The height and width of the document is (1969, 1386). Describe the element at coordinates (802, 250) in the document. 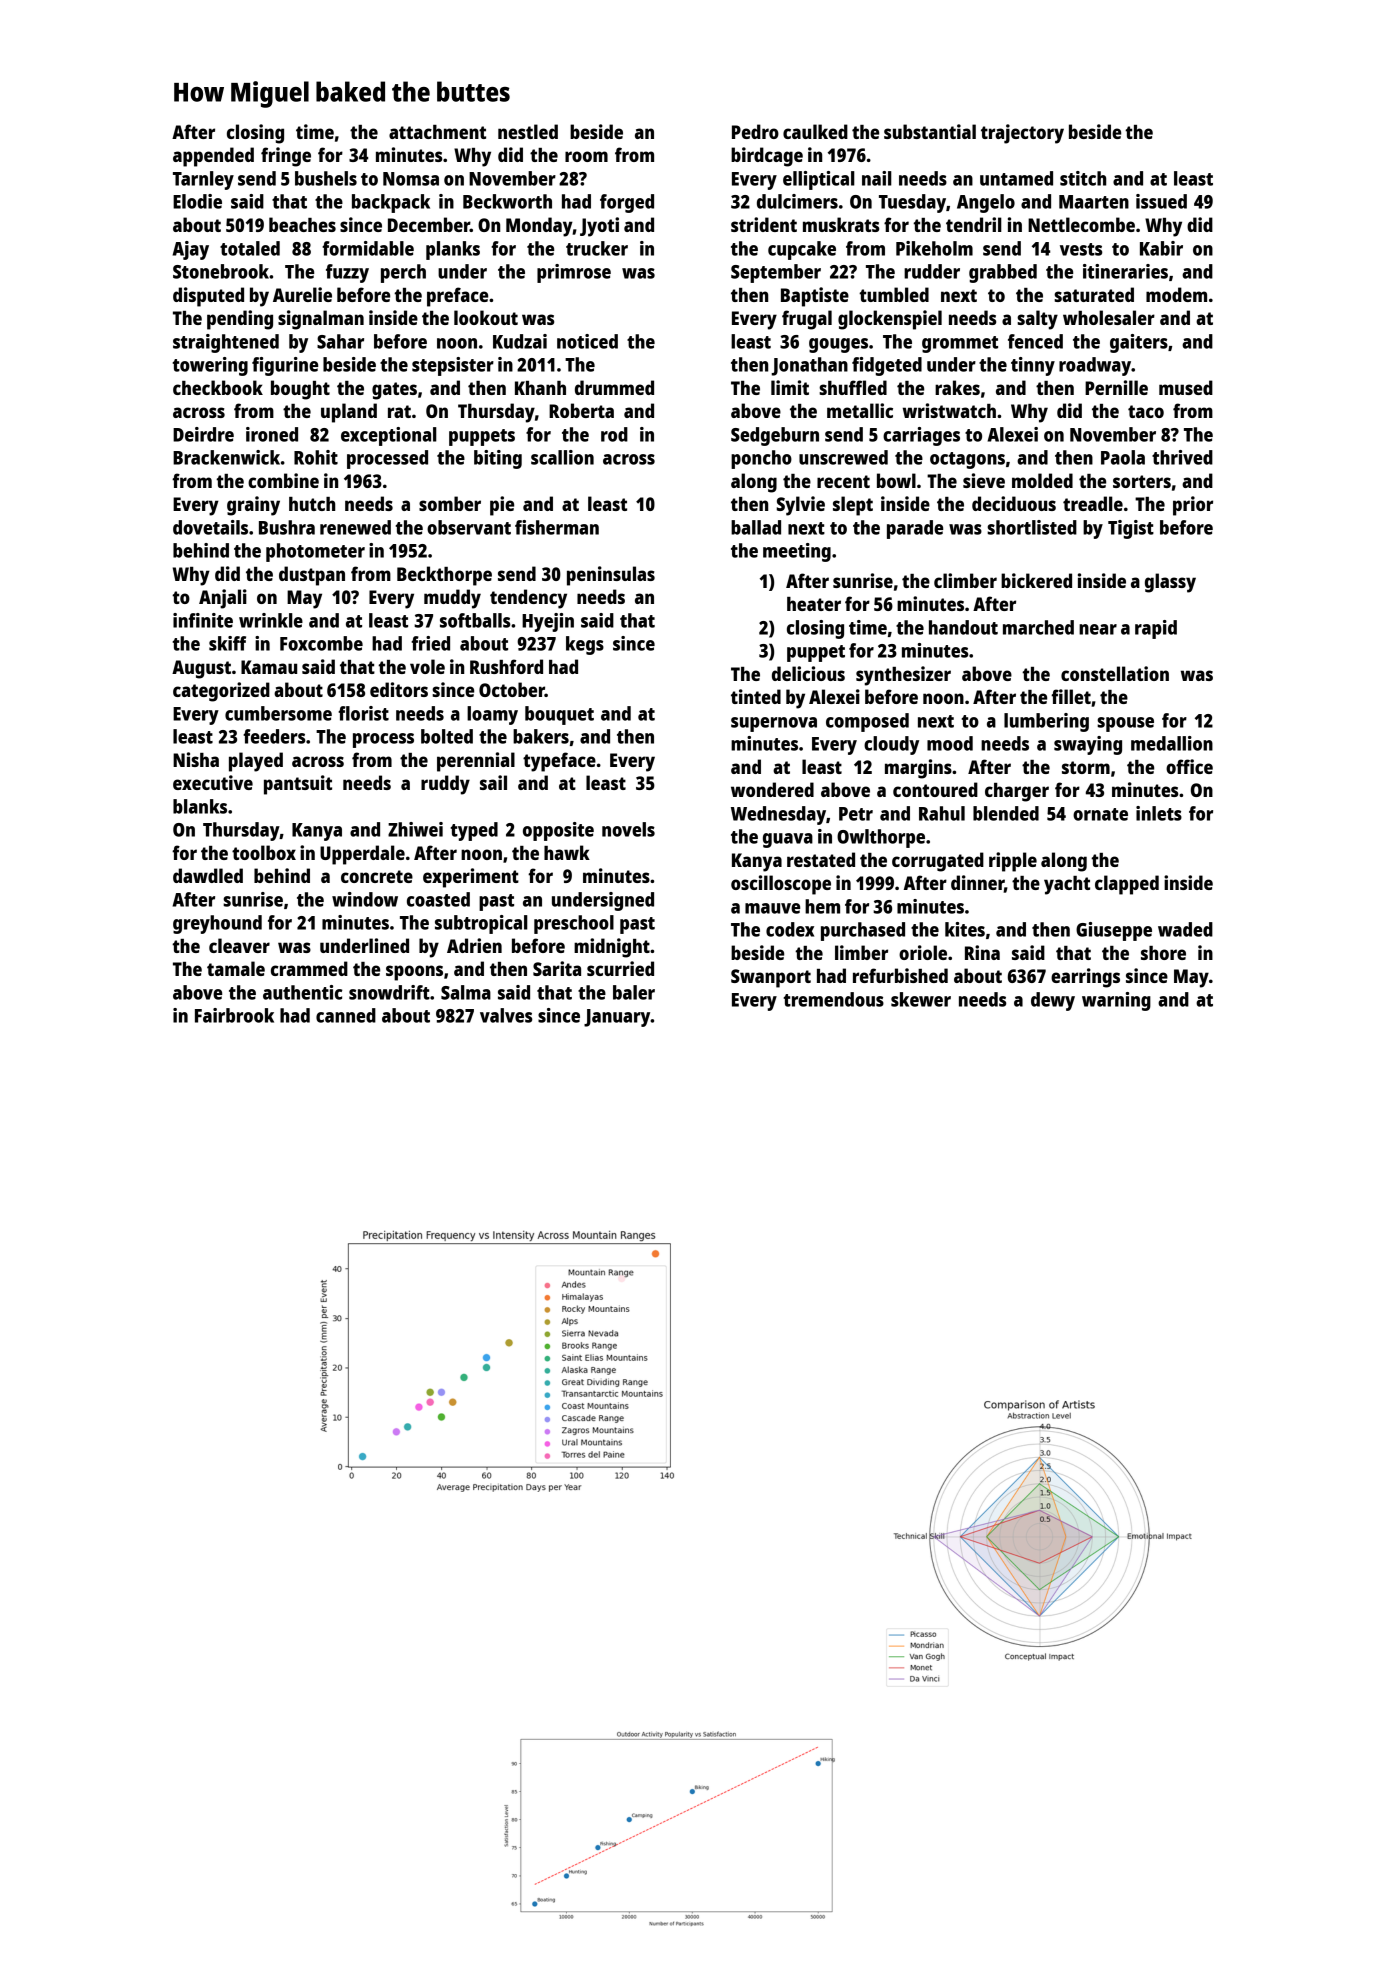

I see `cupcake` at that location.
